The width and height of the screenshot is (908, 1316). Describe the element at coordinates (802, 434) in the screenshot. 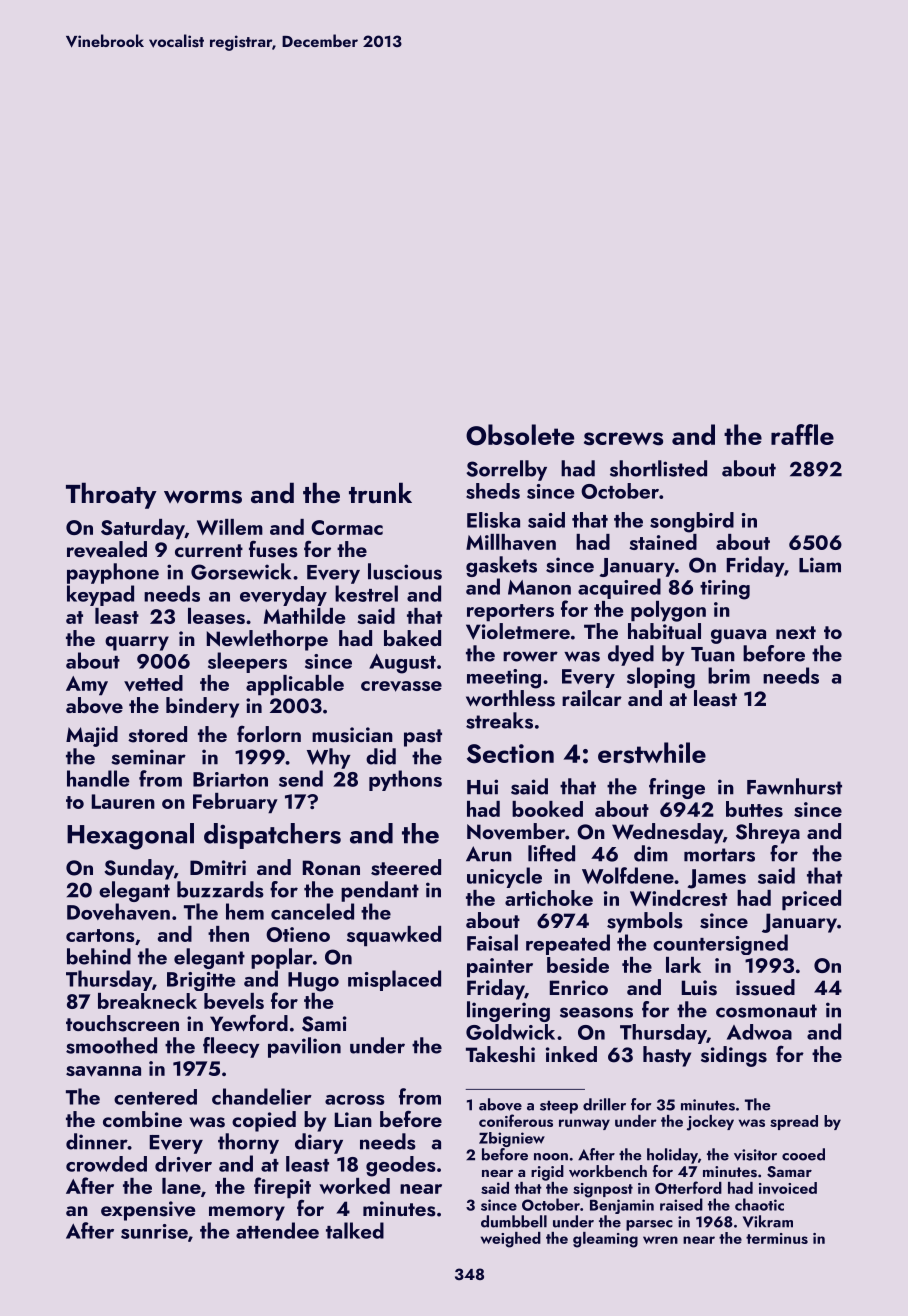

I see `raffle` at that location.
